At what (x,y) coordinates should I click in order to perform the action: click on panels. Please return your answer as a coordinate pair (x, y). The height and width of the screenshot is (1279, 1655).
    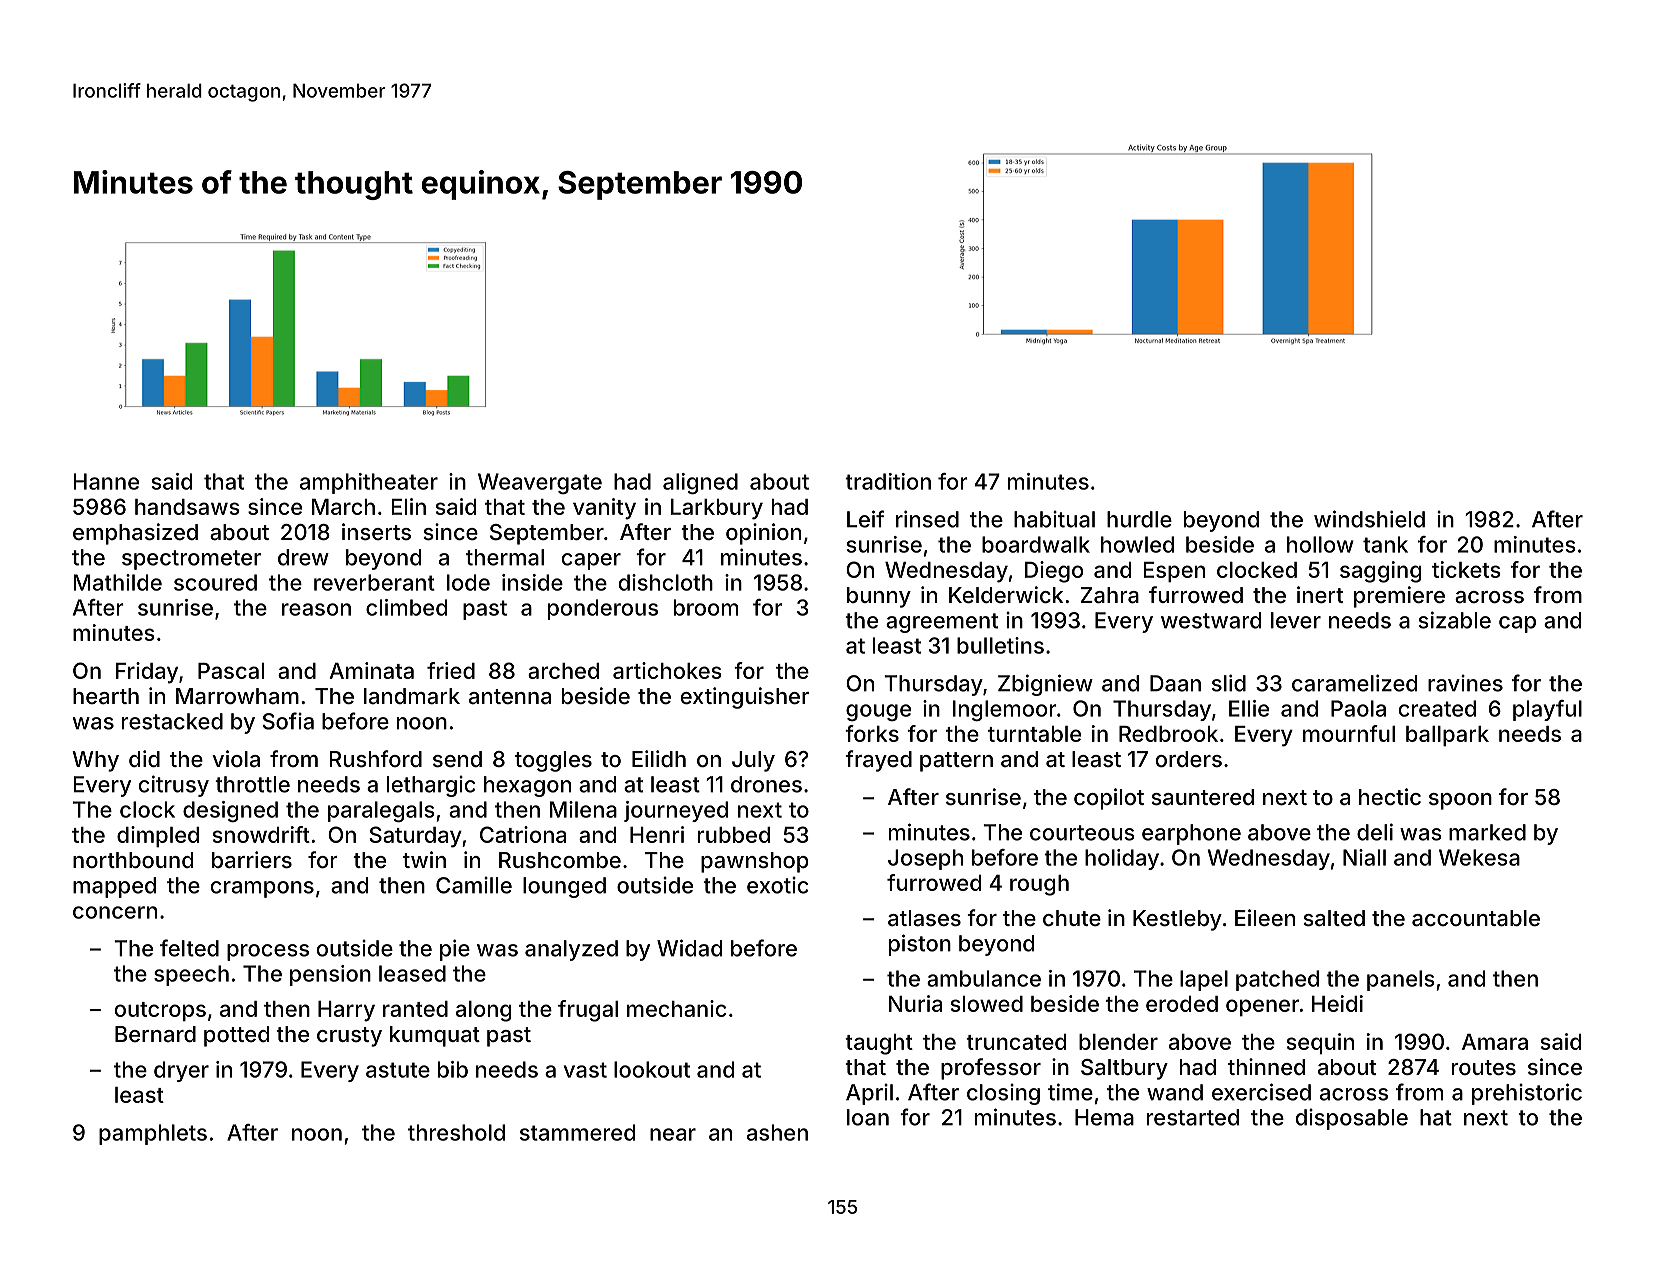
    Looking at the image, I should click on (1401, 980).
